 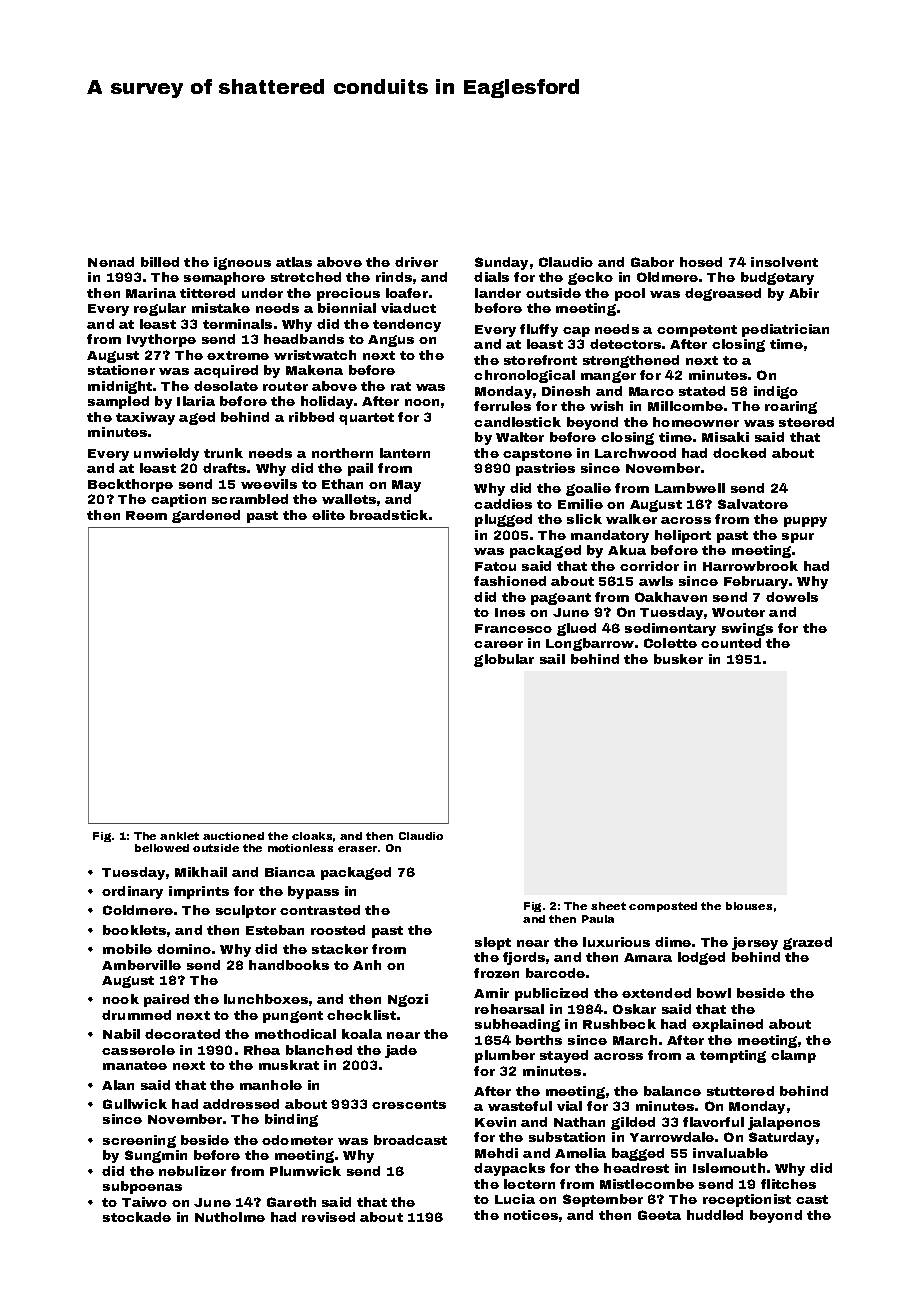 What do you see at coordinates (493, 943) in the document?
I see `slept` at bounding box center [493, 943].
